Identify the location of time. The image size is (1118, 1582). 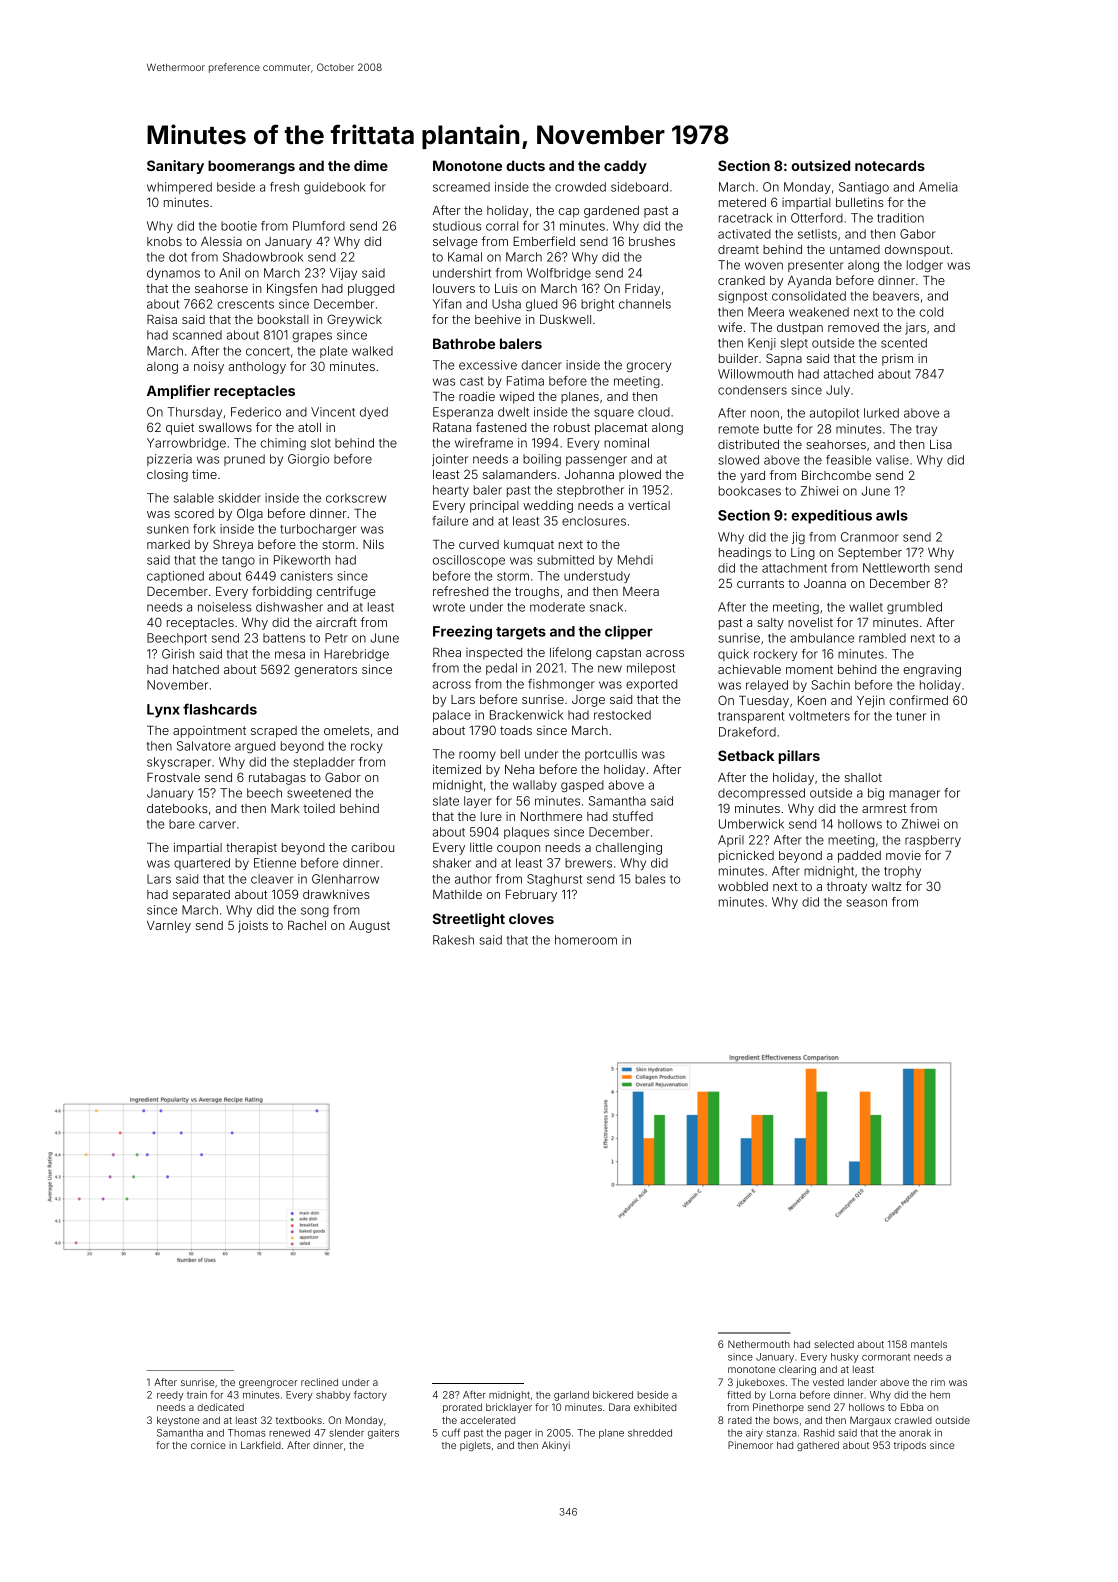
(204, 474).
